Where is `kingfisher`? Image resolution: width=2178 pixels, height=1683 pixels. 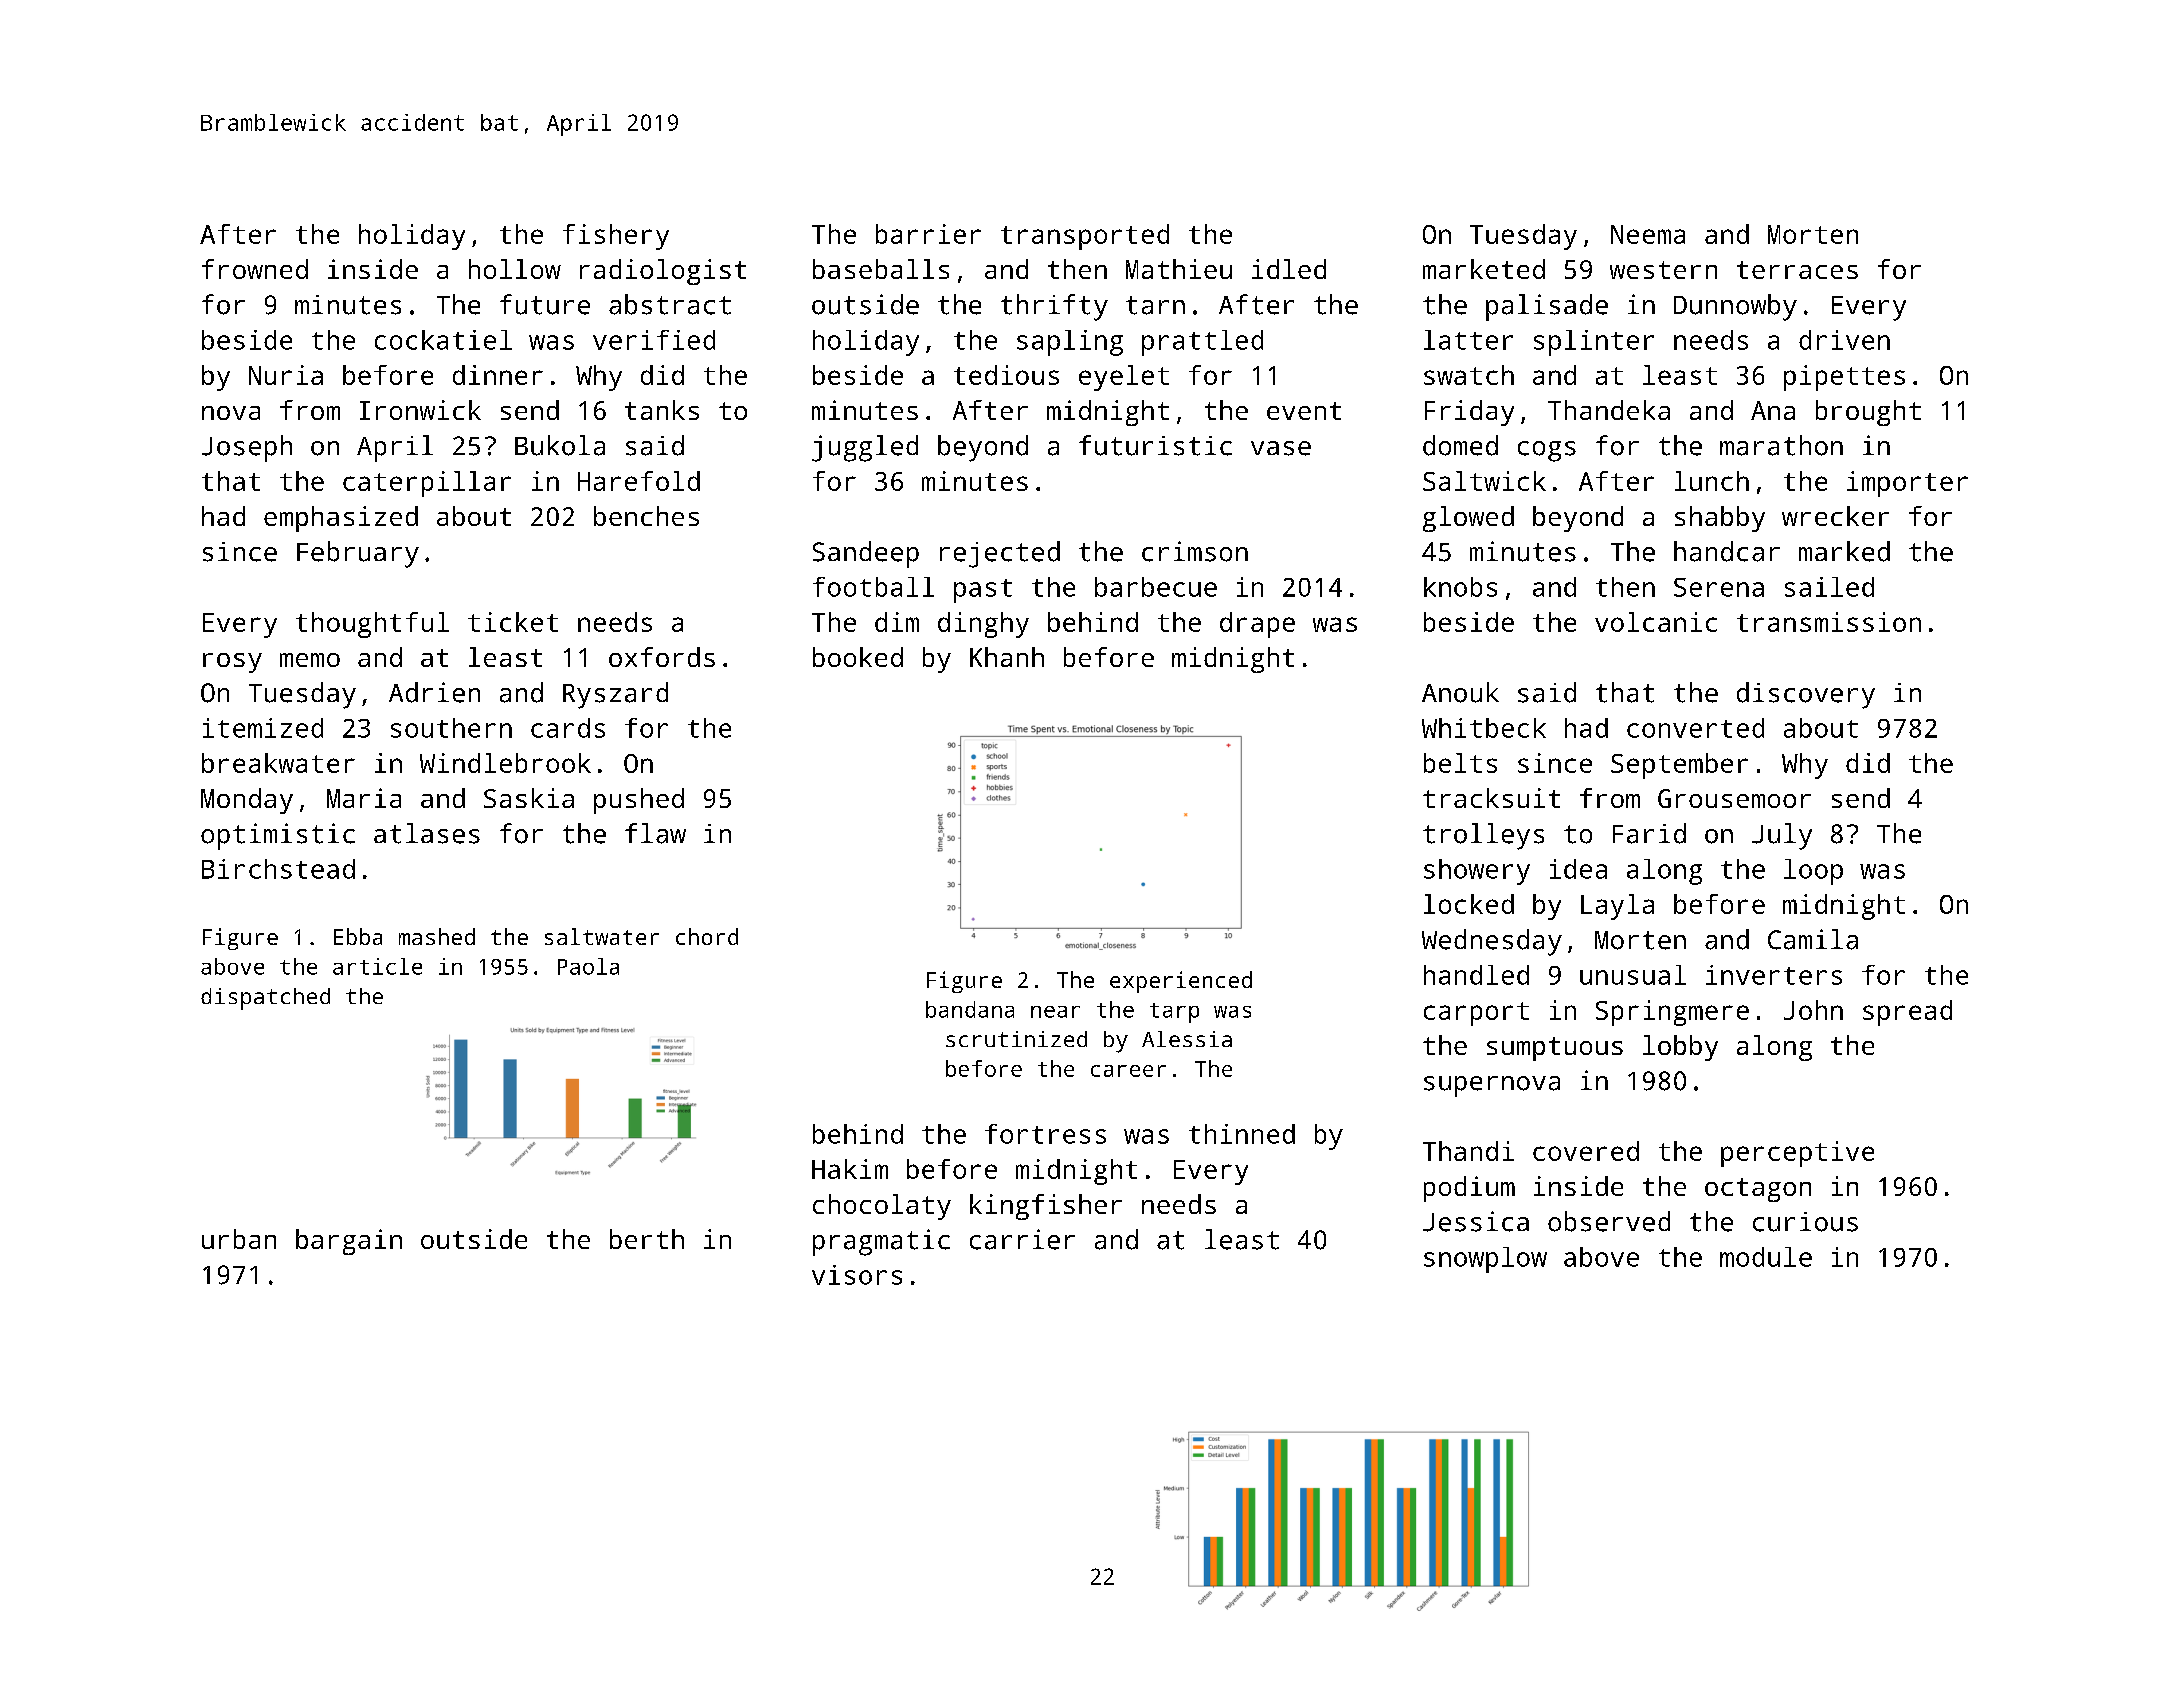
kingfisher is located at coordinates (1046, 1207).
